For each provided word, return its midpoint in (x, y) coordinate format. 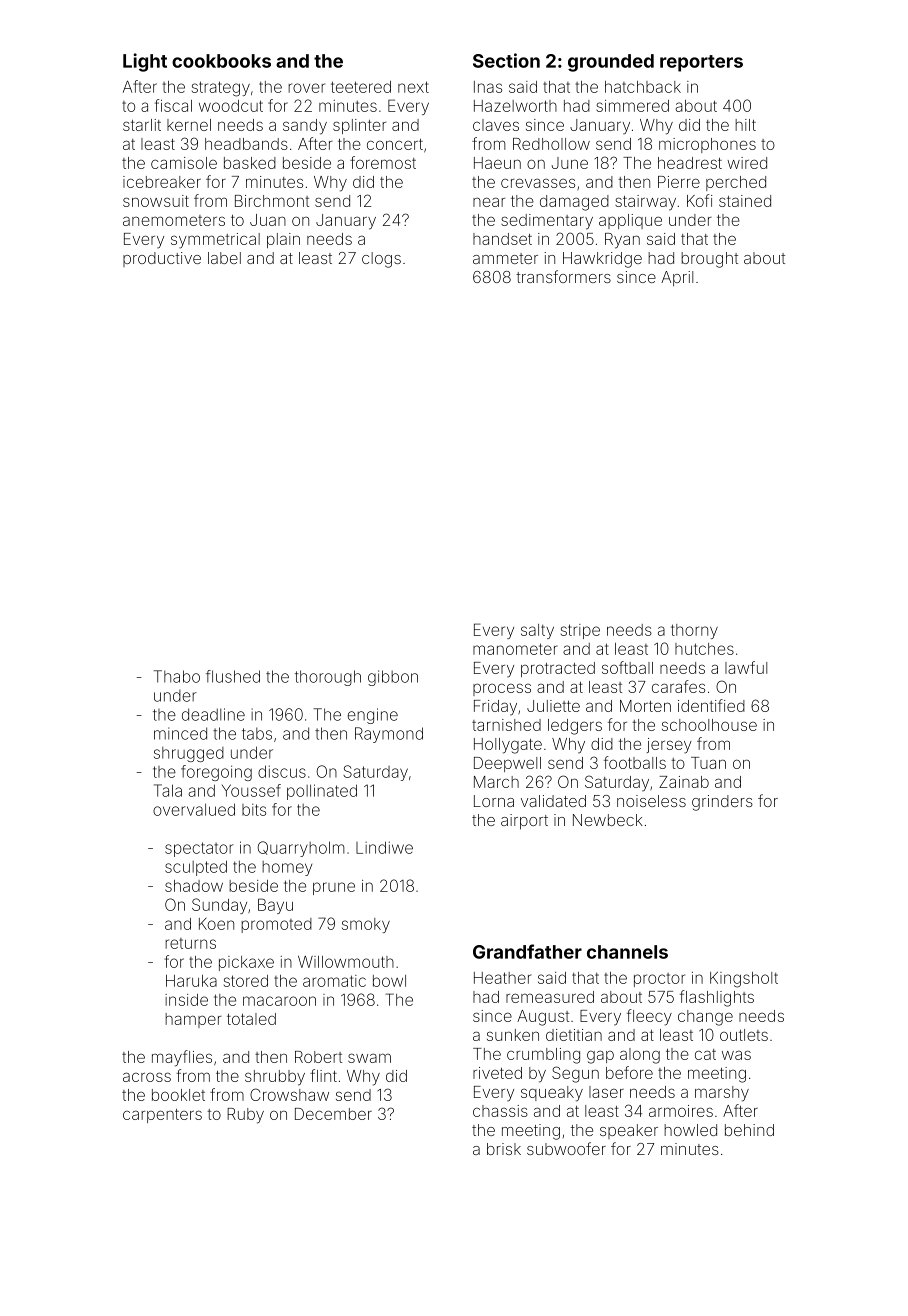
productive (162, 259)
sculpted (196, 868)
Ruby (245, 1116)
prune (334, 888)
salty (537, 631)
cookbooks (221, 61)
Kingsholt (744, 980)
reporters (701, 63)
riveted (497, 1073)
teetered (361, 87)
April (677, 278)
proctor (659, 980)
